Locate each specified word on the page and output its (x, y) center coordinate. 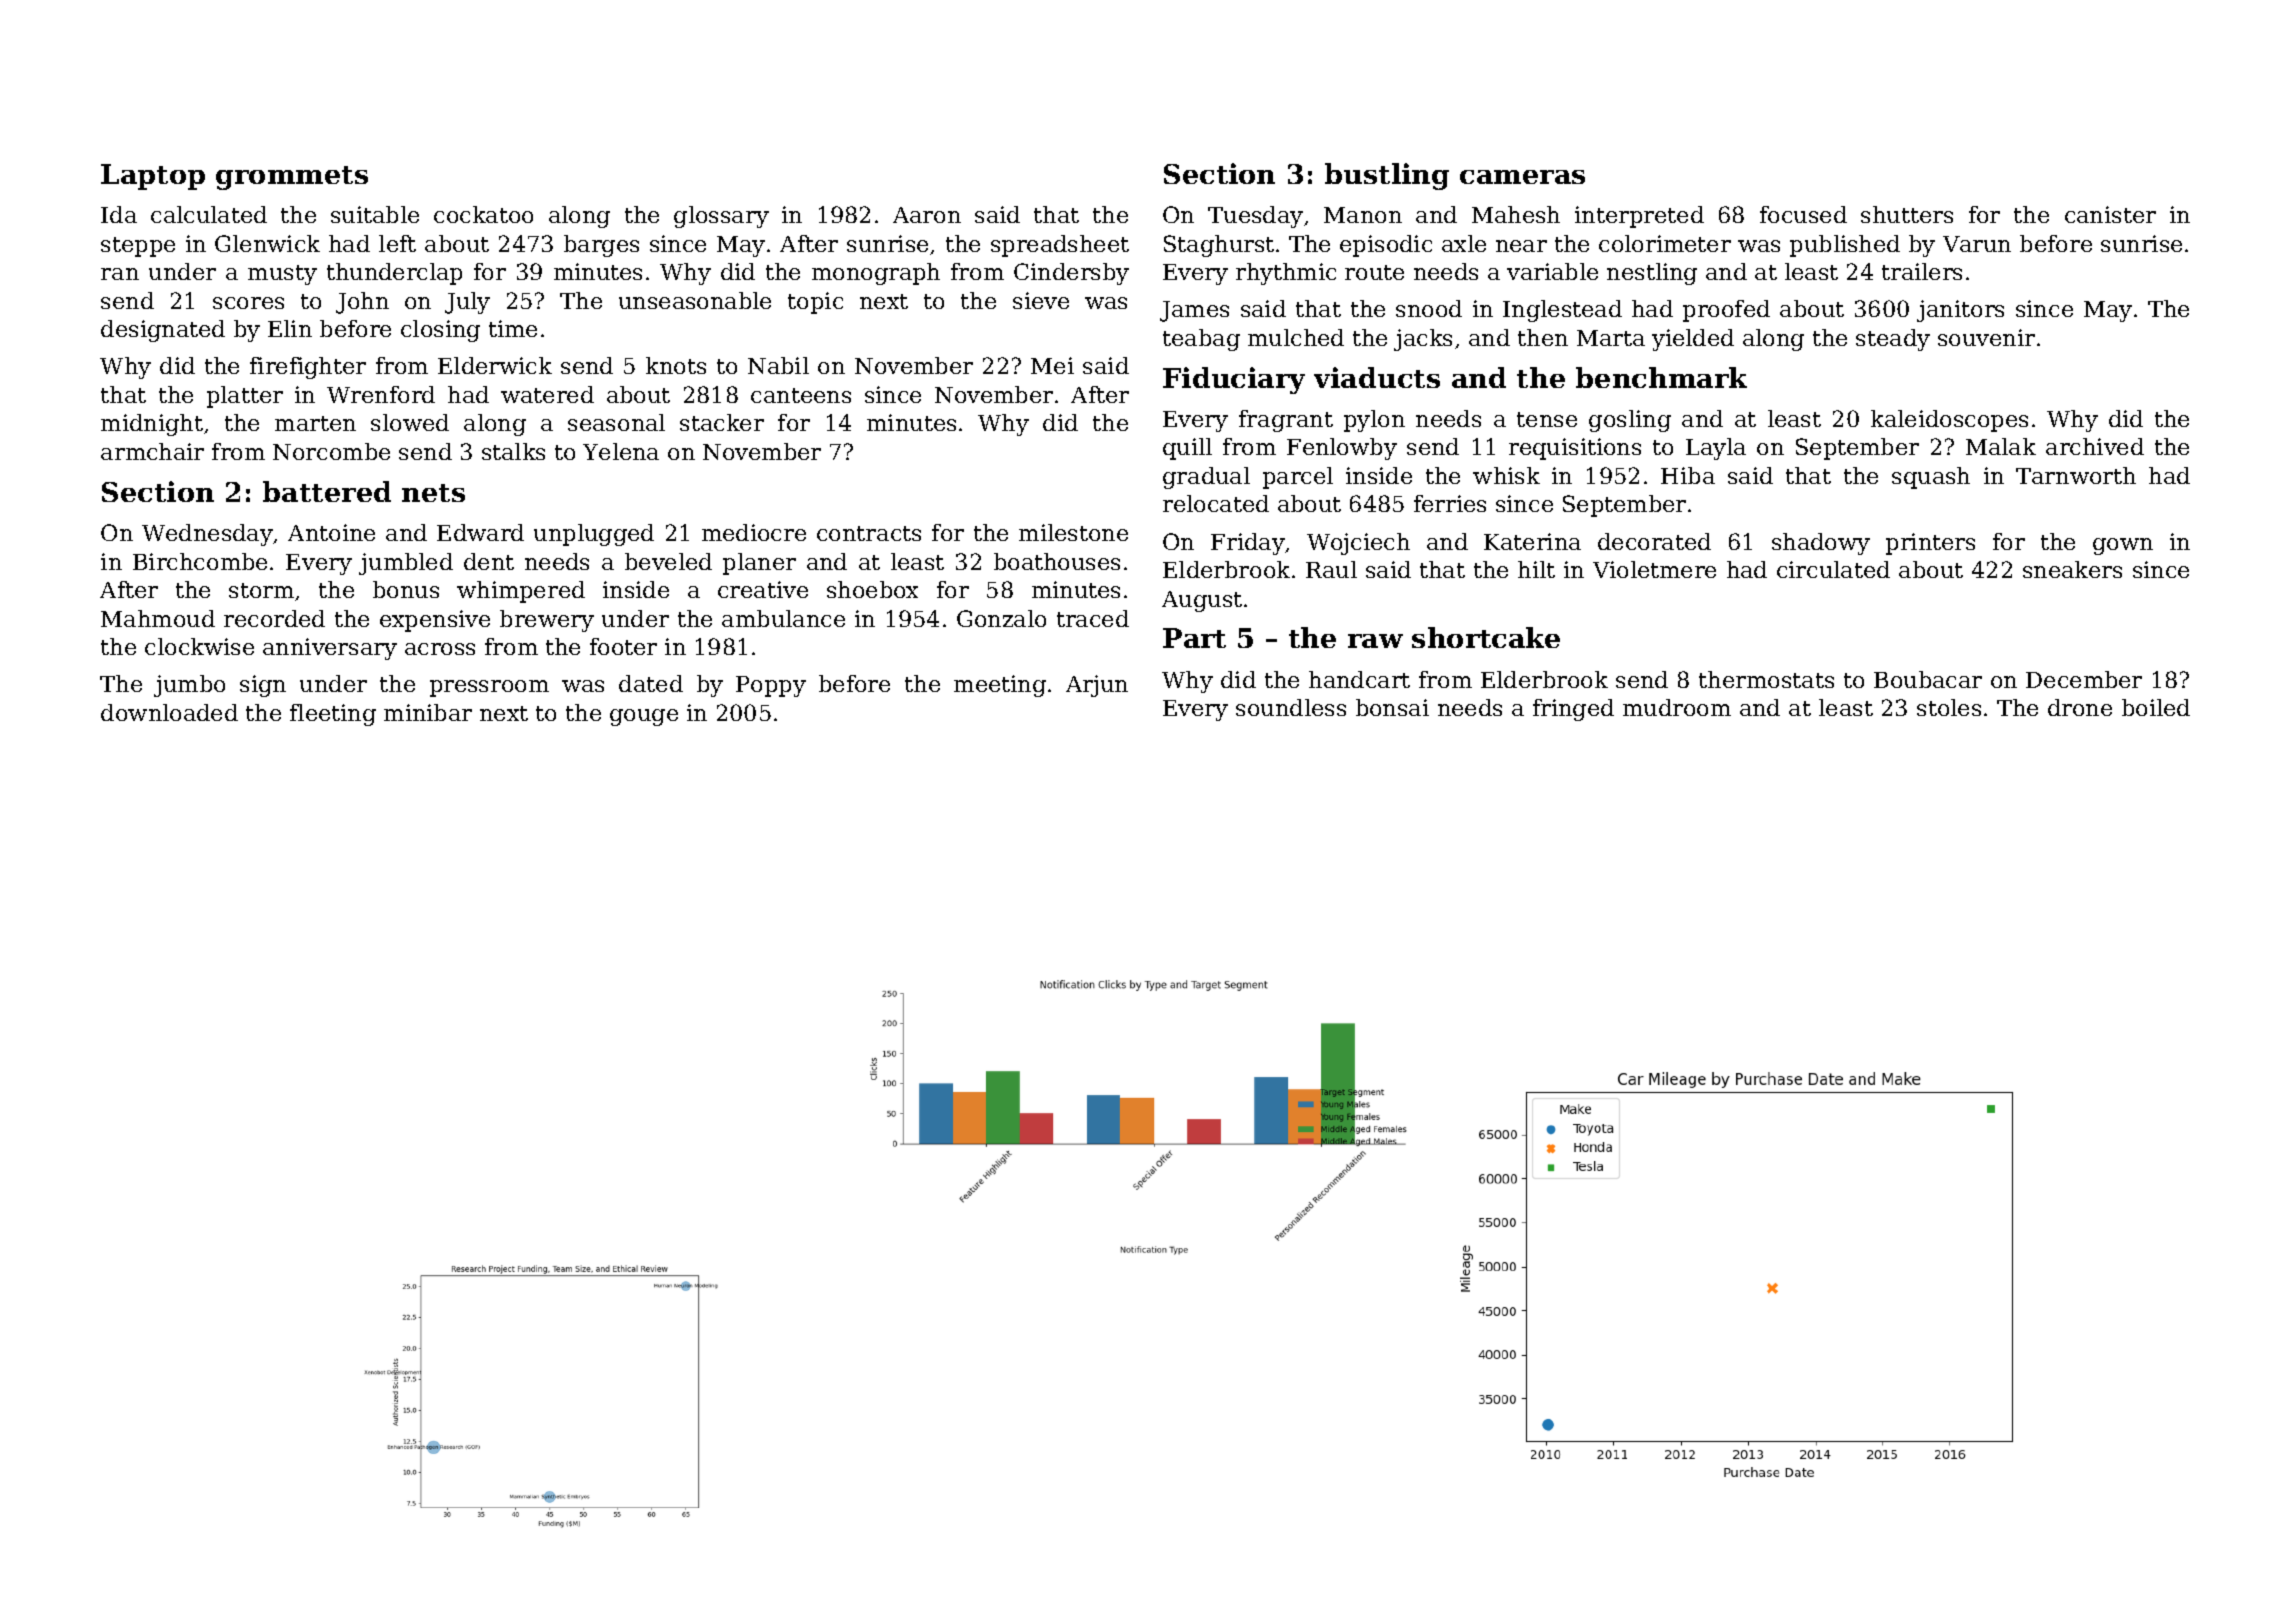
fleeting (333, 715)
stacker (722, 422)
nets (433, 493)
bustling (1387, 176)
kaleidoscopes (1949, 421)
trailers (1922, 271)
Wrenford (381, 394)
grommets (292, 178)
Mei (1052, 365)
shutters (1907, 214)
